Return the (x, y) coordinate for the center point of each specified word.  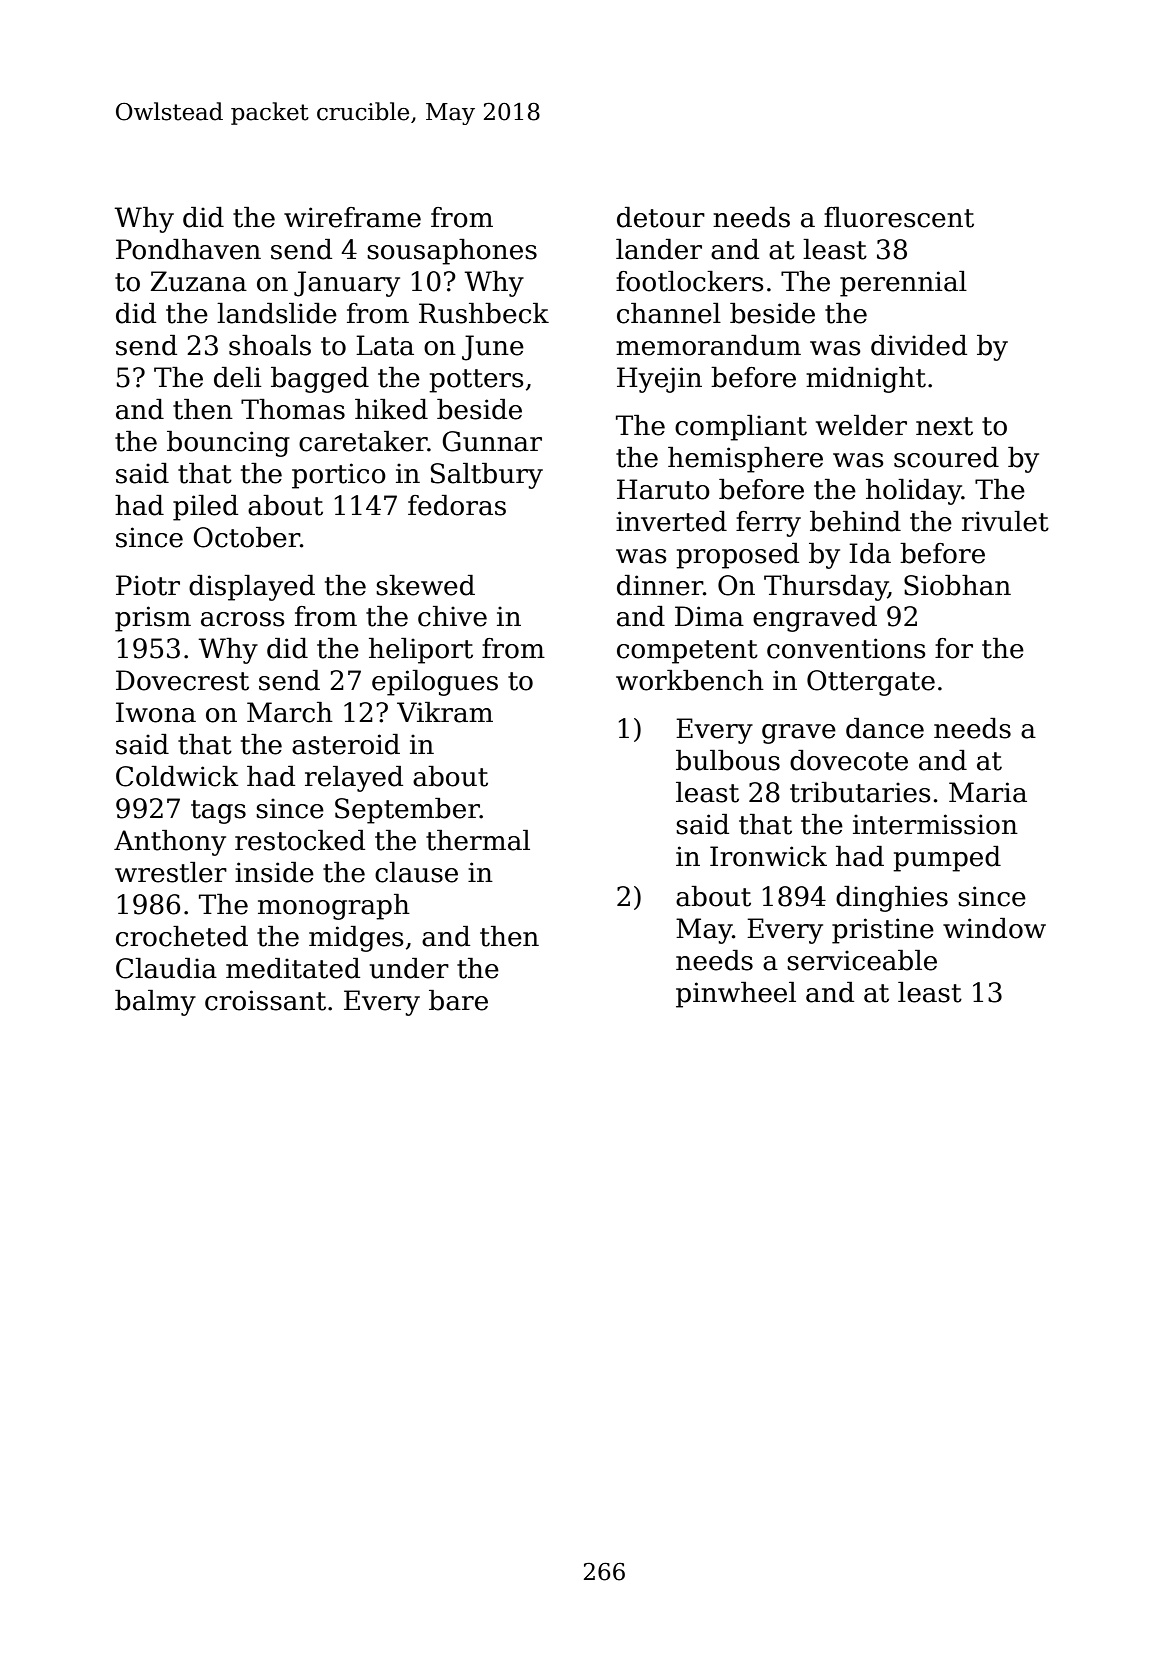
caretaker (363, 441)
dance (885, 728)
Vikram (445, 712)
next (944, 426)
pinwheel (736, 995)
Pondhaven (188, 249)
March (290, 712)
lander (659, 249)
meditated (293, 968)
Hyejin (659, 380)
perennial (903, 284)
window (994, 928)
